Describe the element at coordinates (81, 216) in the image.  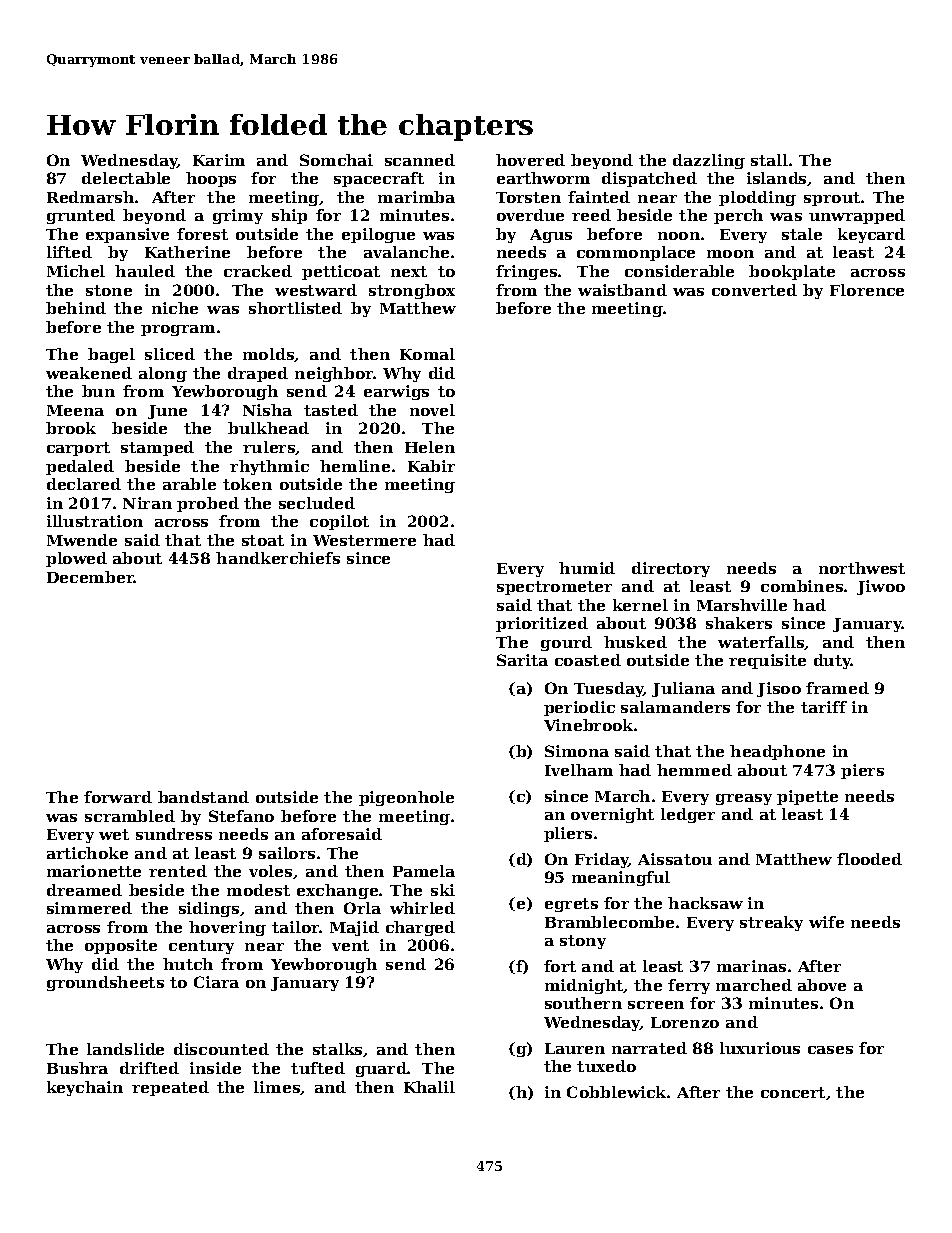
I see `grunted` at that location.
